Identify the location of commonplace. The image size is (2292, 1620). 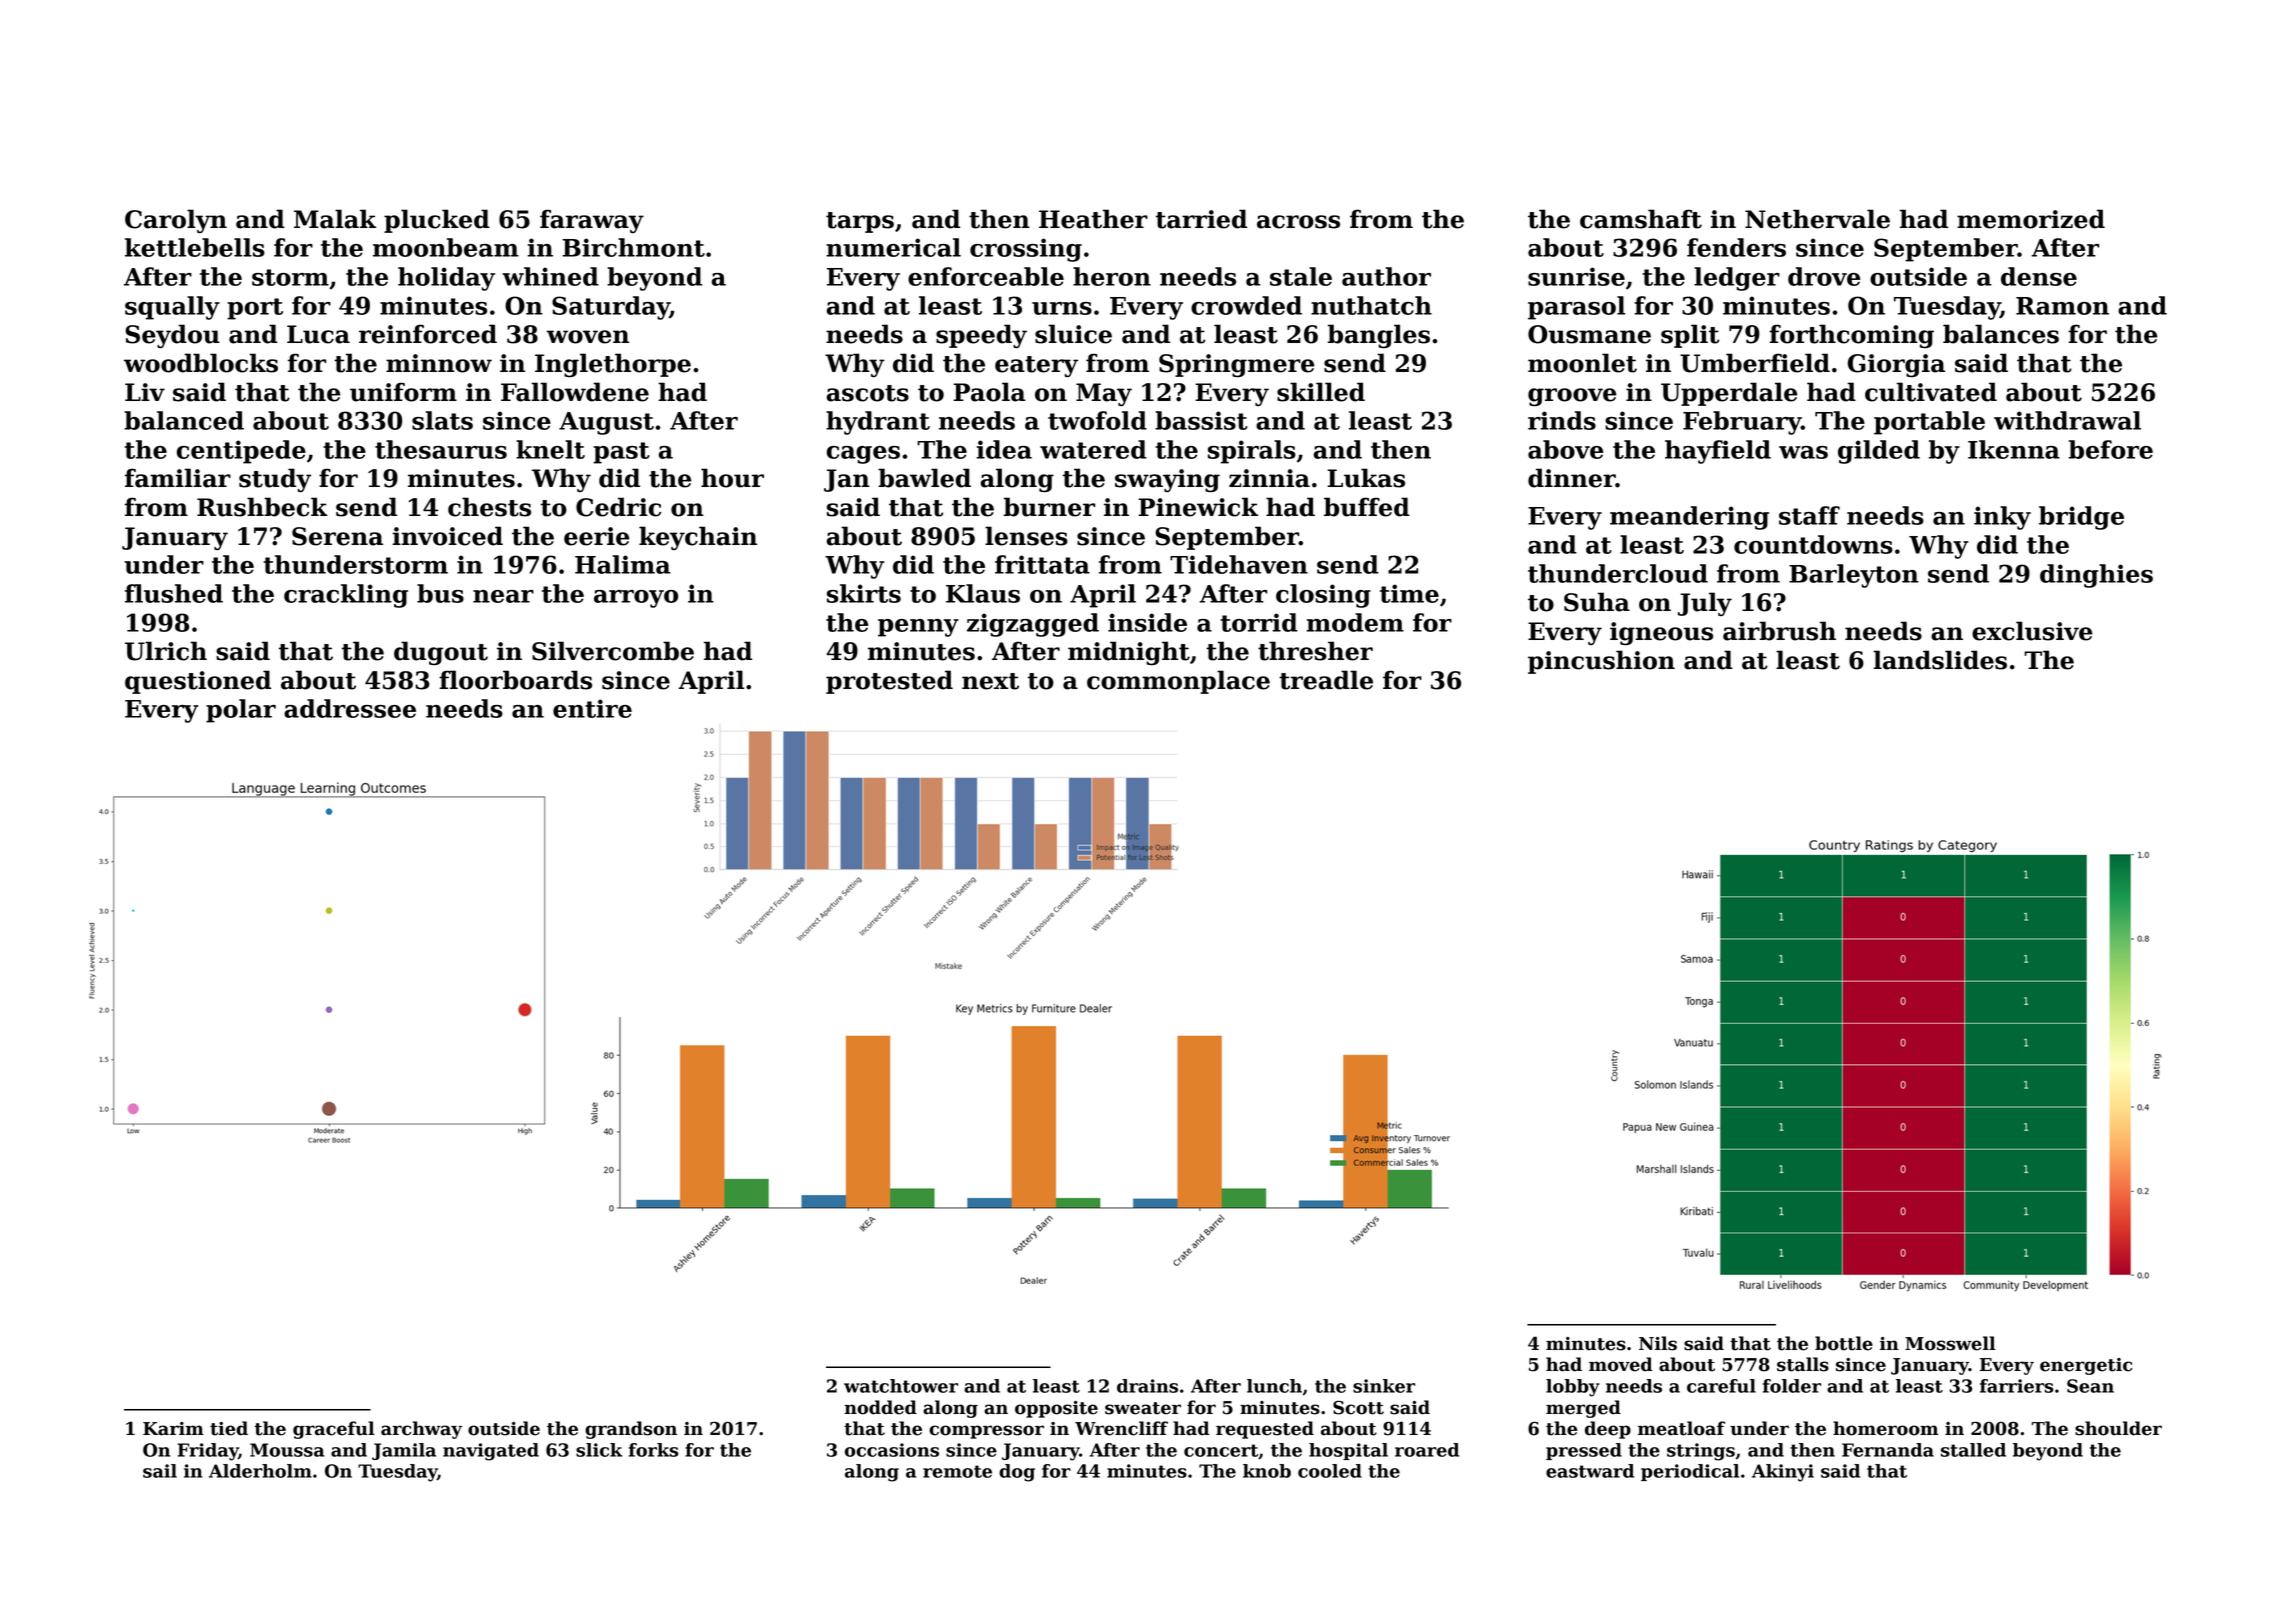
(1178, 682).
